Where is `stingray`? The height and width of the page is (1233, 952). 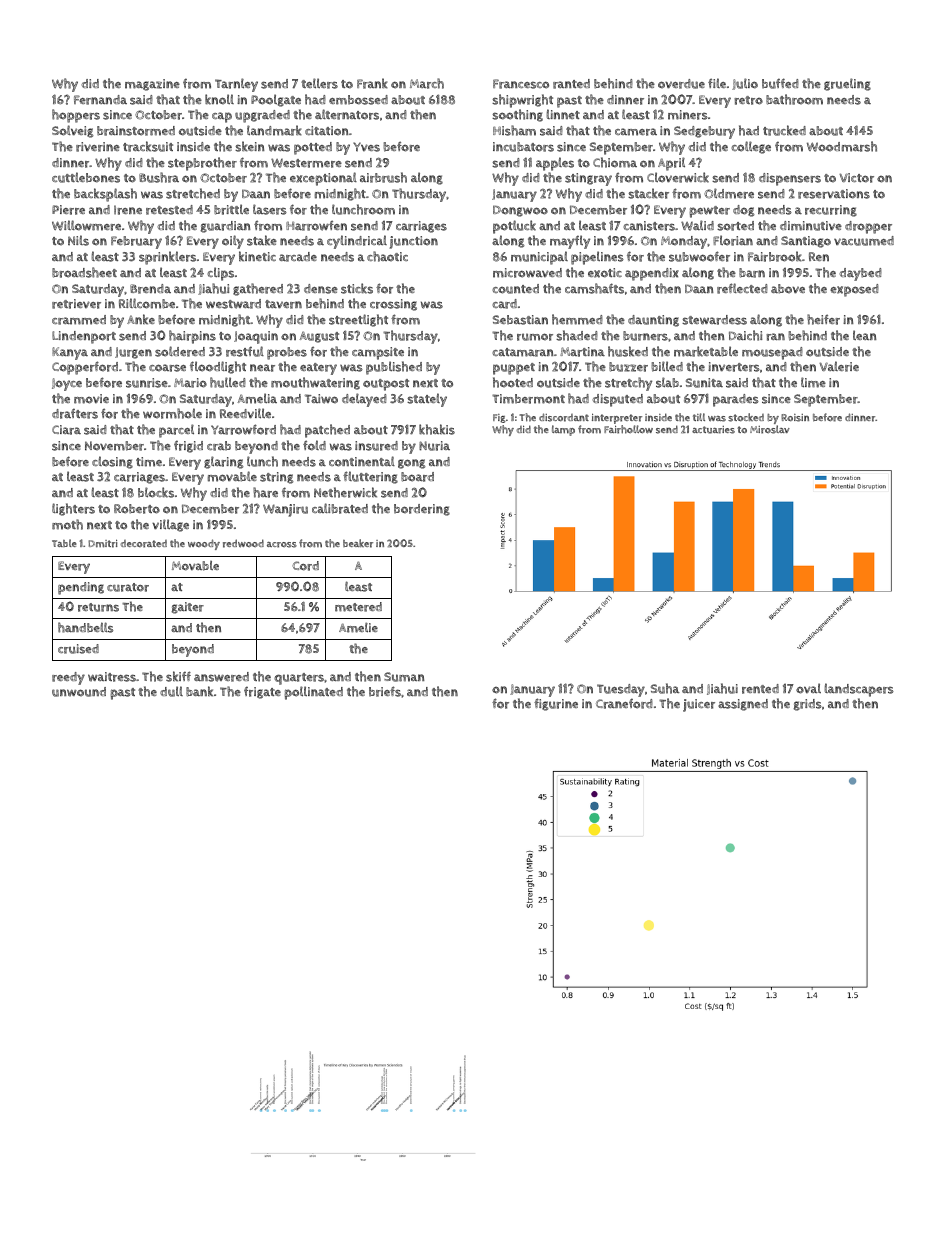 stingray is located at coordinates (588, 179).
